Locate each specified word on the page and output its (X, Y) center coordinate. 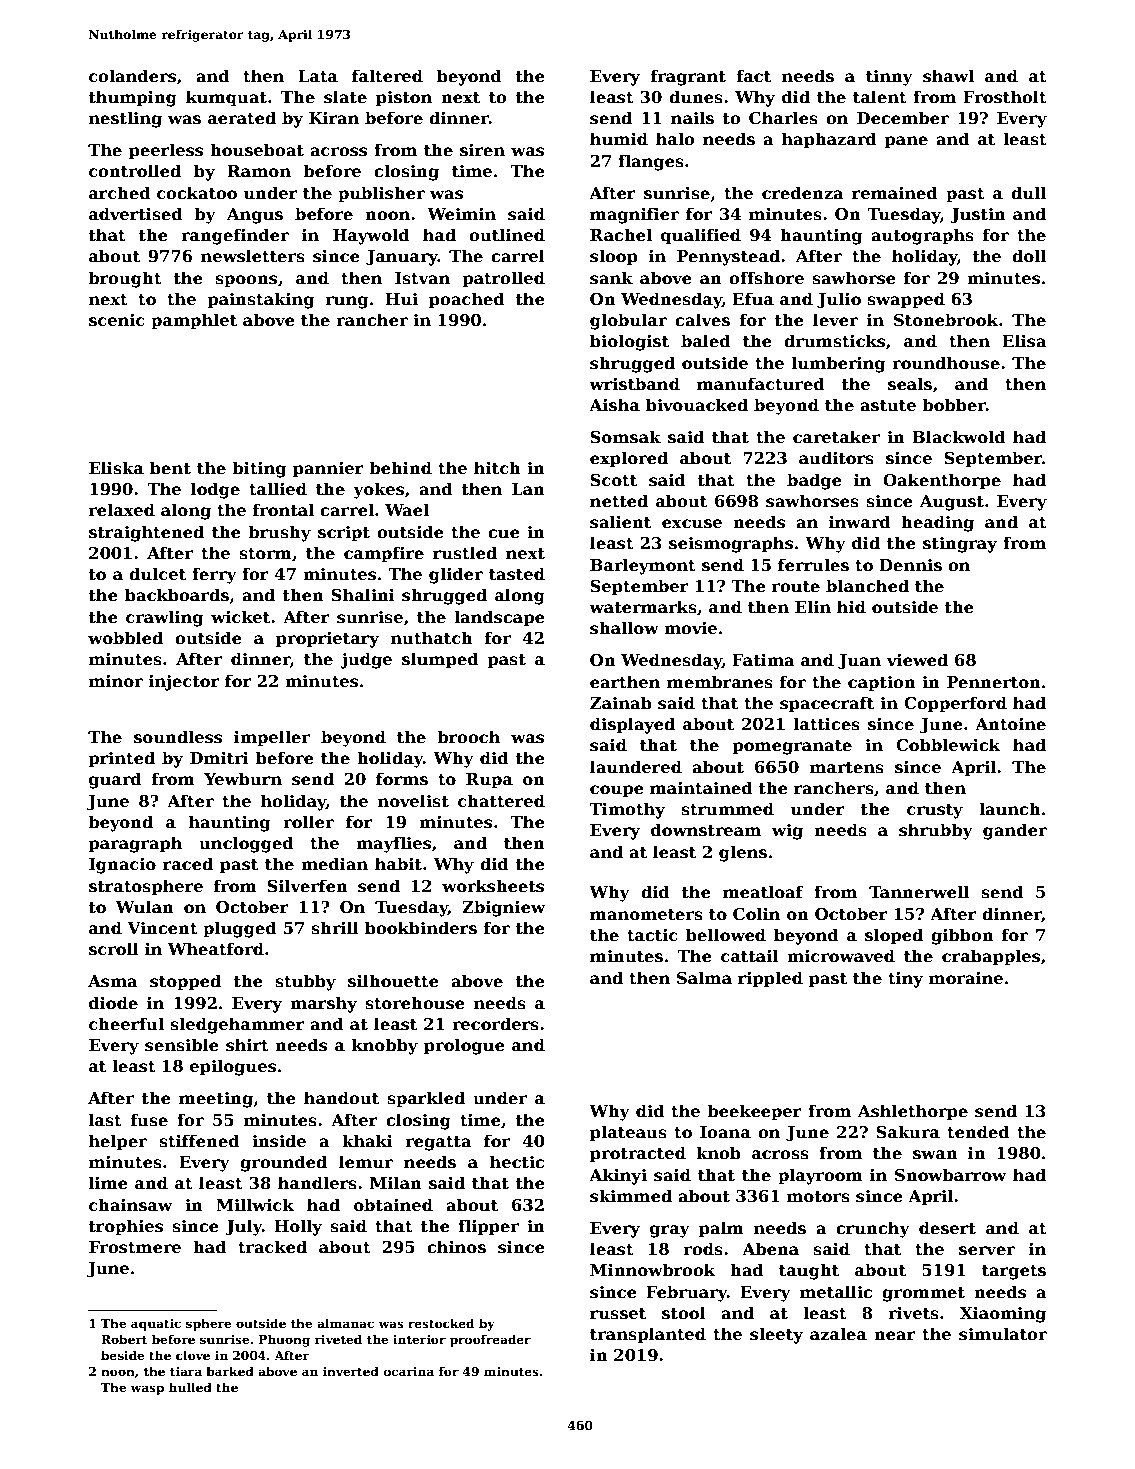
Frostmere (135, 1247)
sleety (776, 1335)
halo (675, 139)
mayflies (393, 844)
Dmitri (219, 758)
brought (125, 279)
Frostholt (1005, 97)
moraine (966, 978)
